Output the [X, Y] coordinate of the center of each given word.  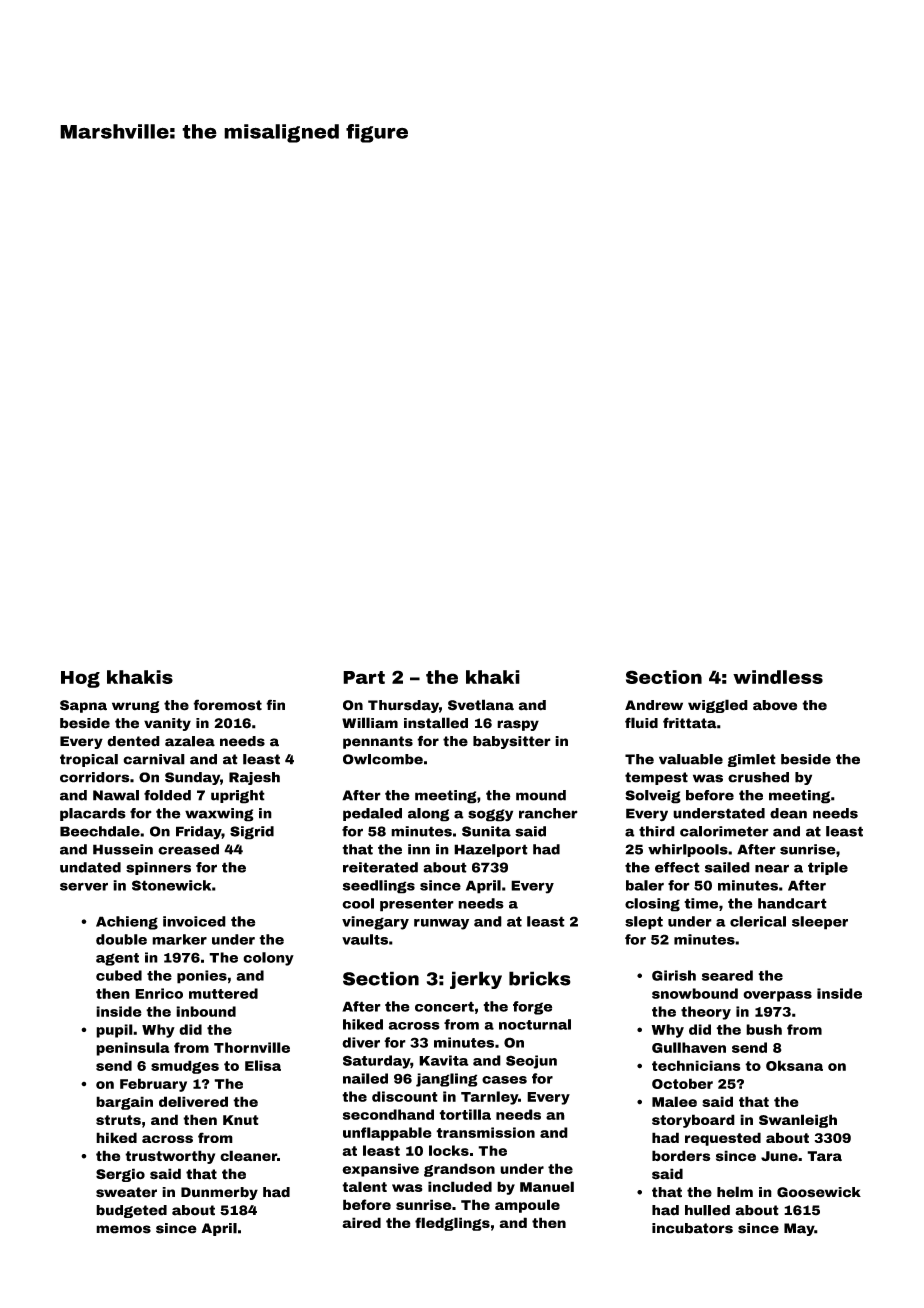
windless [778, 677]
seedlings [379, 887]
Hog [80, 679]
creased [188, 849]
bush [764, 1029]
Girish [674, 975]
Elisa [263, 1065]
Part [364, 677]
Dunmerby [219, 1193]
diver [361, 1042]
